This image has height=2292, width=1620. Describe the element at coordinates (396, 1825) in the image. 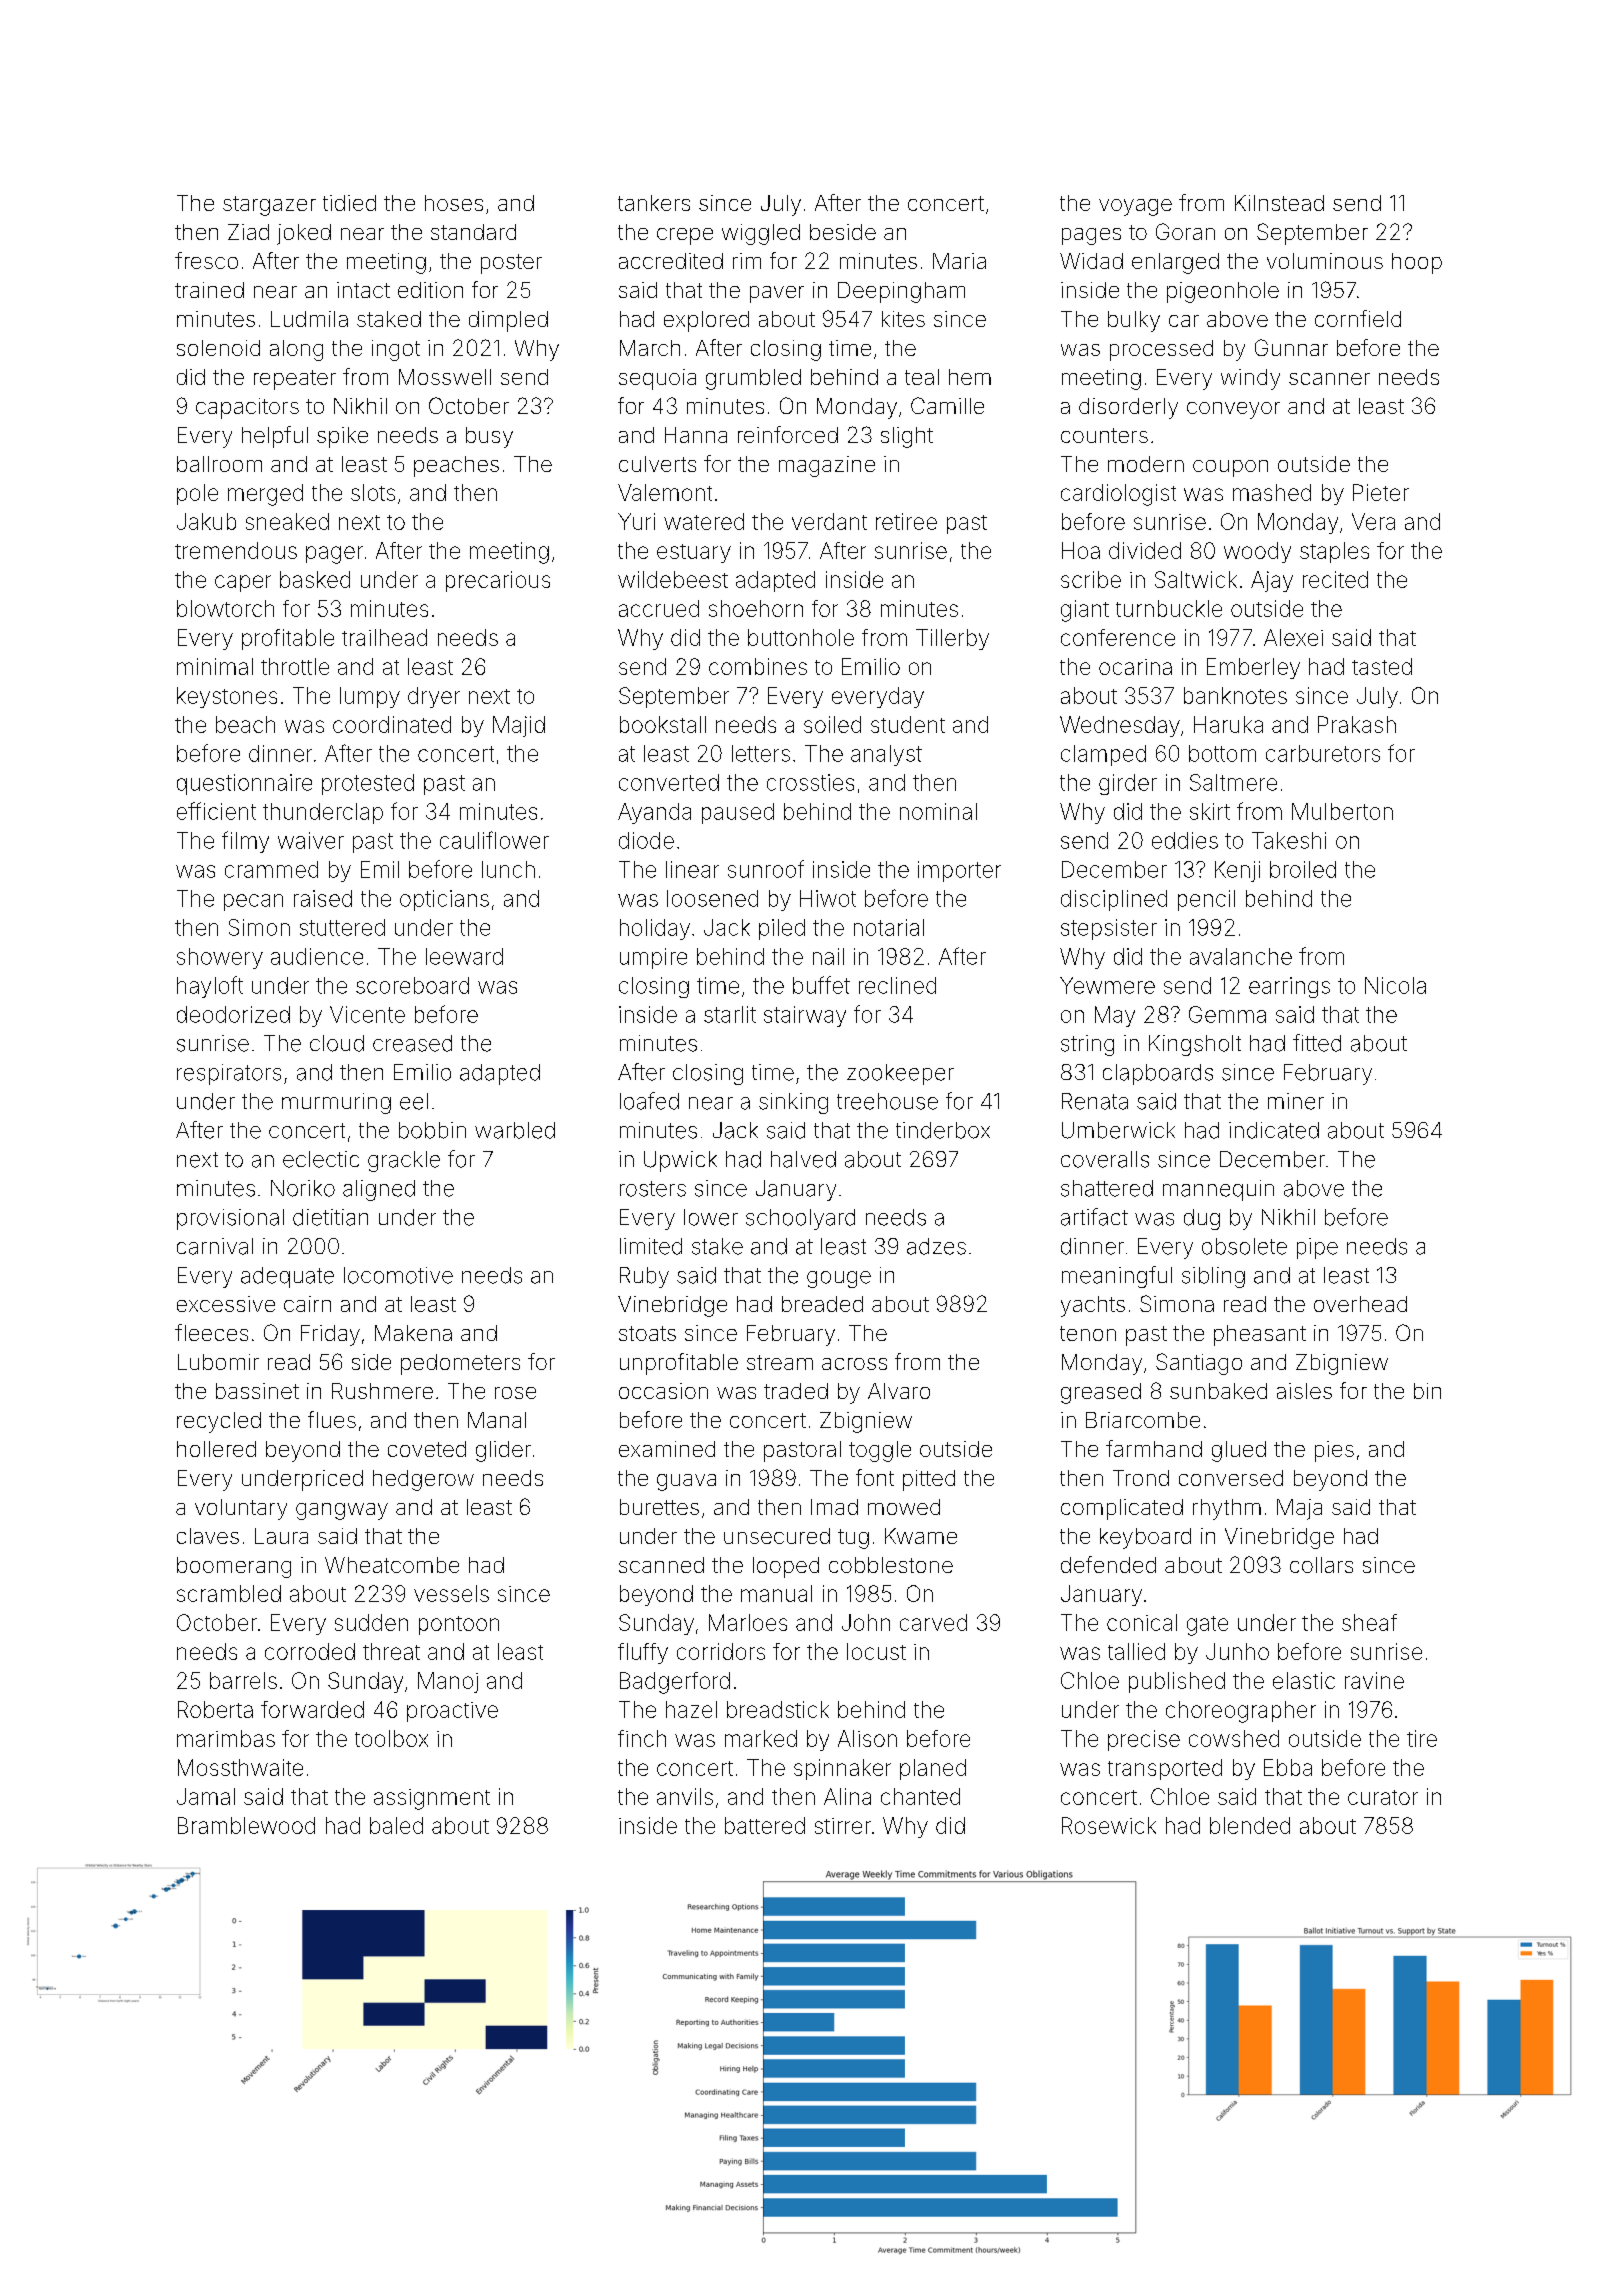

I see `baled` at that location.
